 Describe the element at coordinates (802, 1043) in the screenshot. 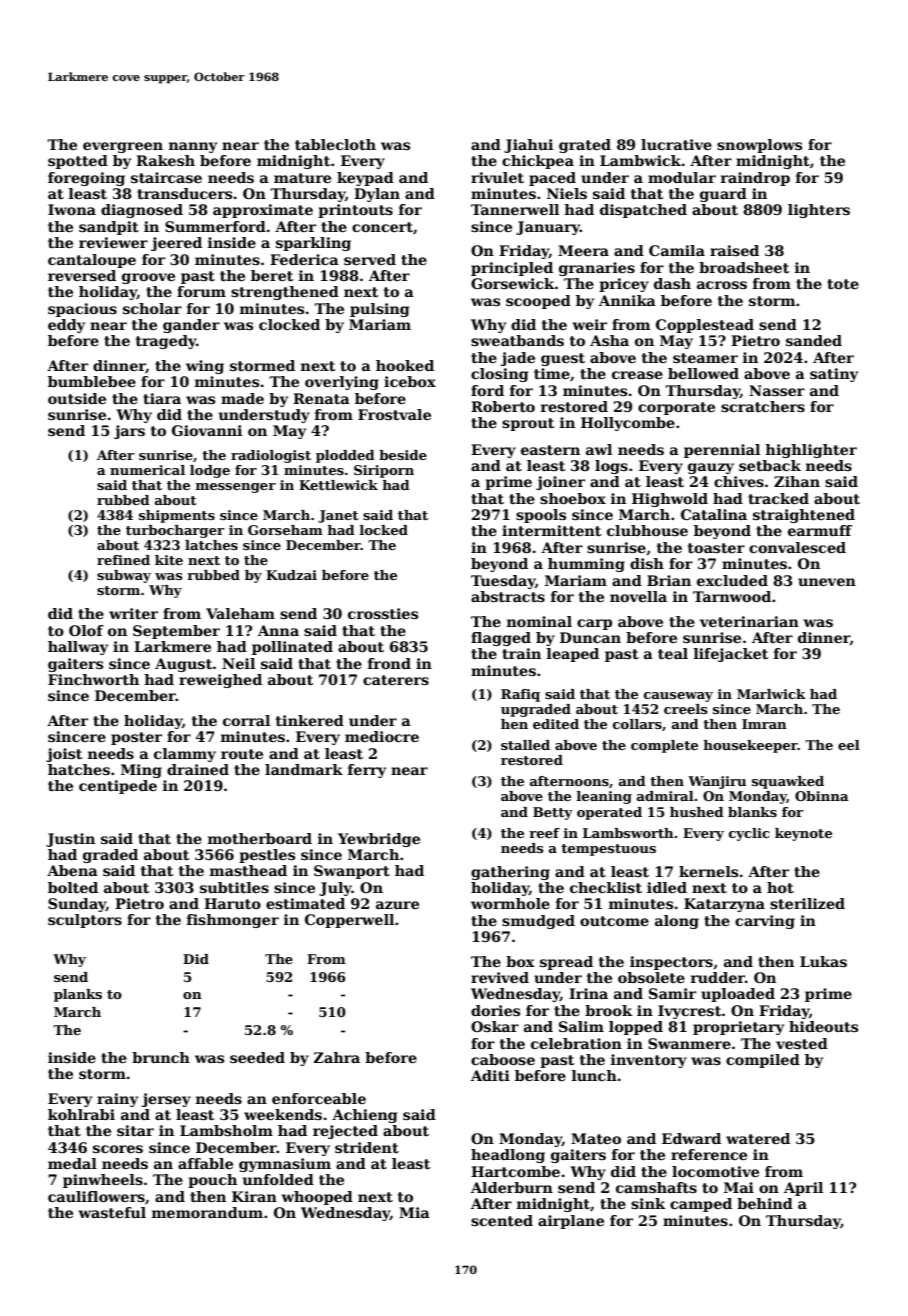

I see `vested` at that location.
